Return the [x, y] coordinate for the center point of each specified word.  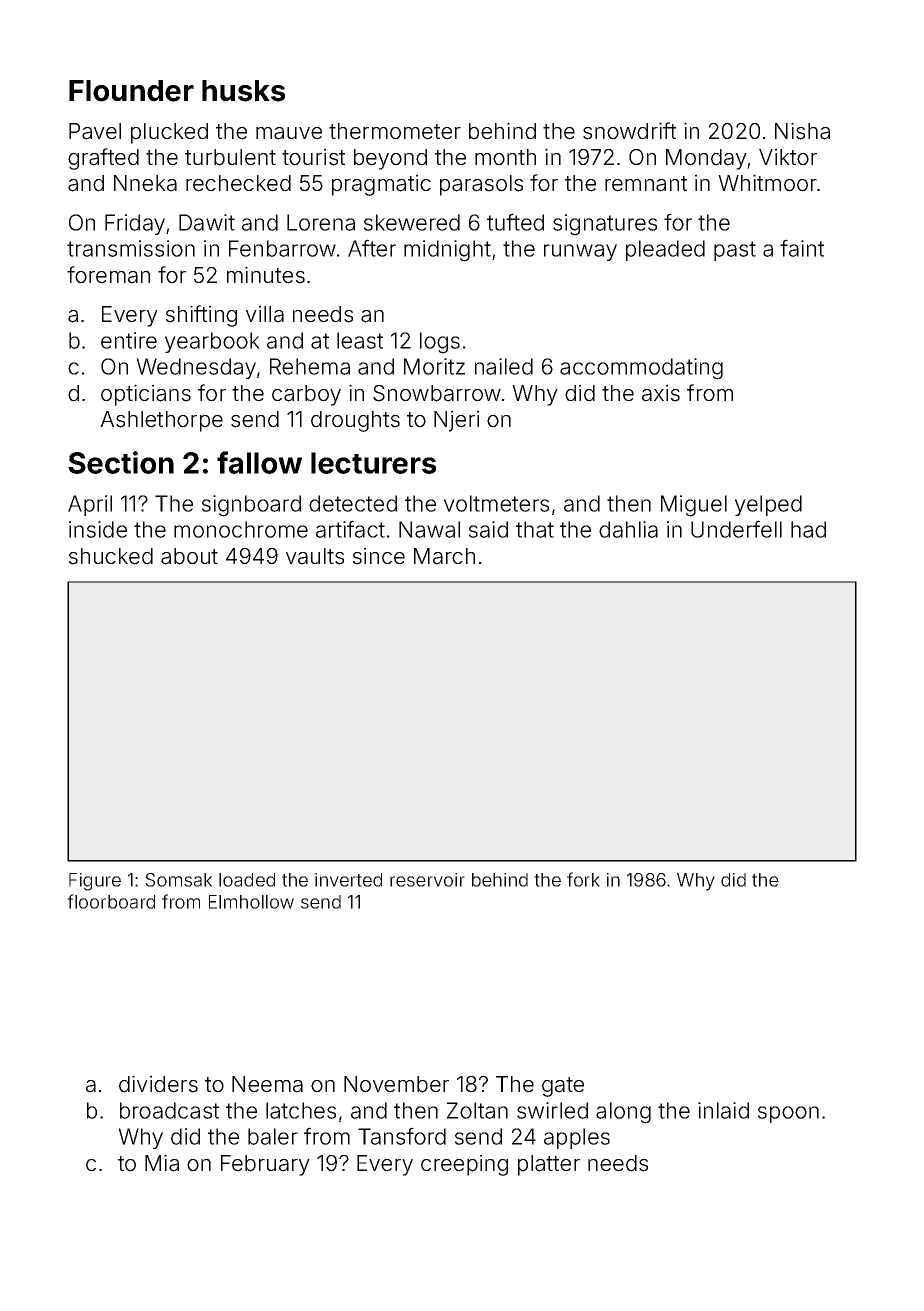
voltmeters [496, 503]
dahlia [628, 529]
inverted [348, 880]
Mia [162, 1163]
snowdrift [629, 131]
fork [583, 879]
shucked [111, 556]
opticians [146, 395]
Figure [95, 882]
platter [549, 1165]
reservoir [427, 880]
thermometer [395, 131]
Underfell [736, 529]
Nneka [145, 183]
